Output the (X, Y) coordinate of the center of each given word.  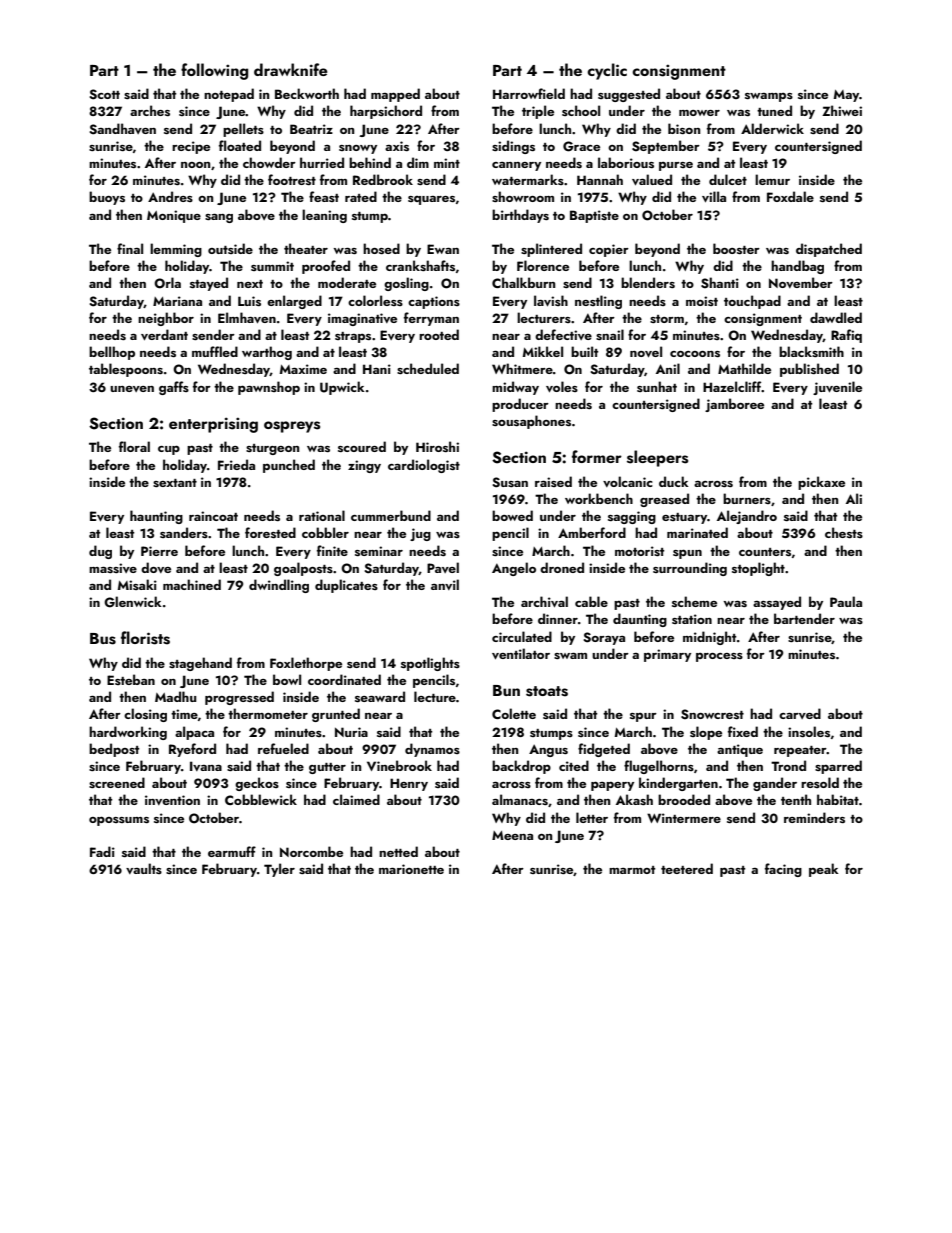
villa (714, 197)
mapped (395, 95)
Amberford (592, 532)
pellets (243, 130)
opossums (119, 821)
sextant (175, 483)
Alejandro (747, 517)
